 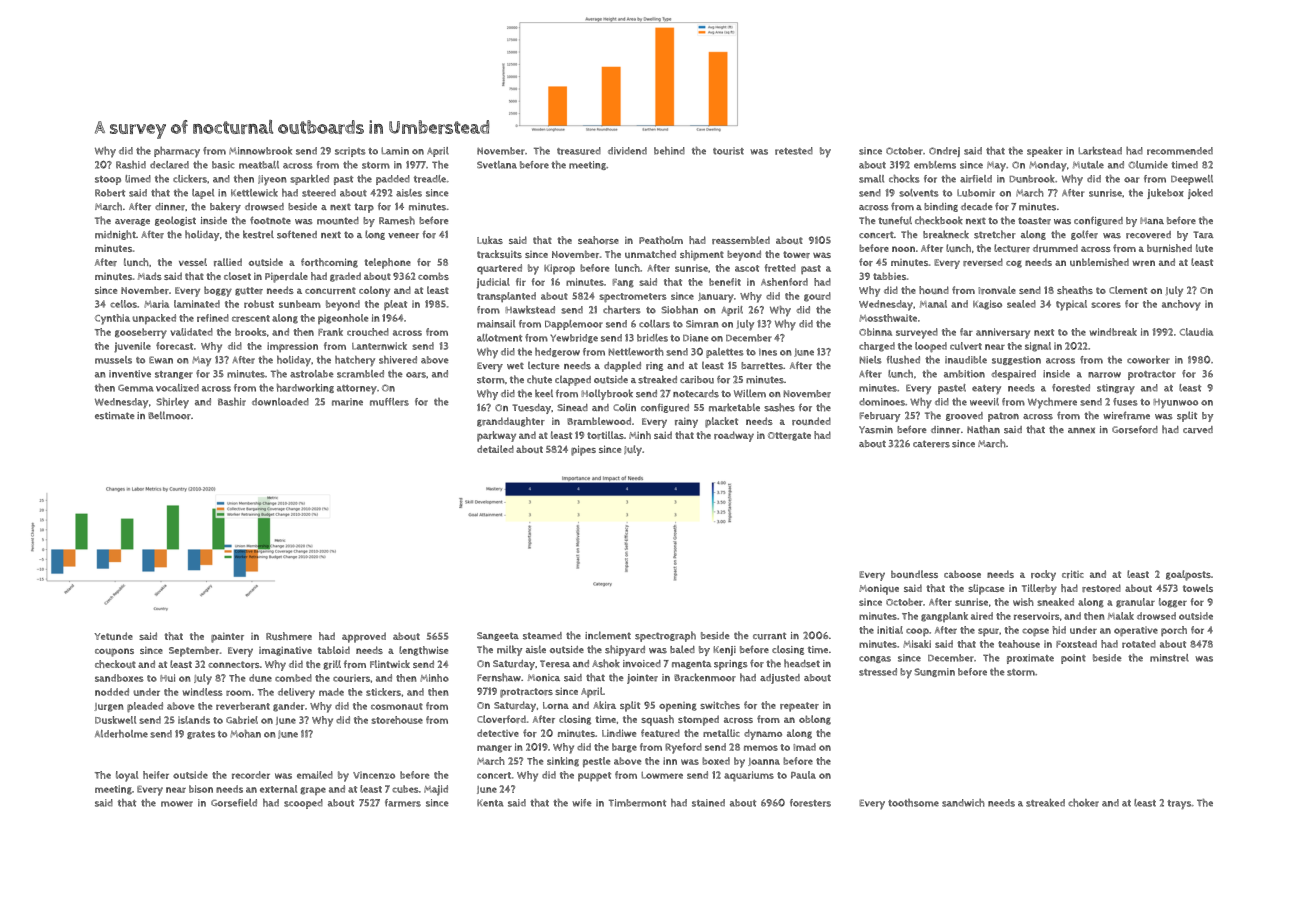 I want to click on Bellmoor, so click(x=169, y=415).
